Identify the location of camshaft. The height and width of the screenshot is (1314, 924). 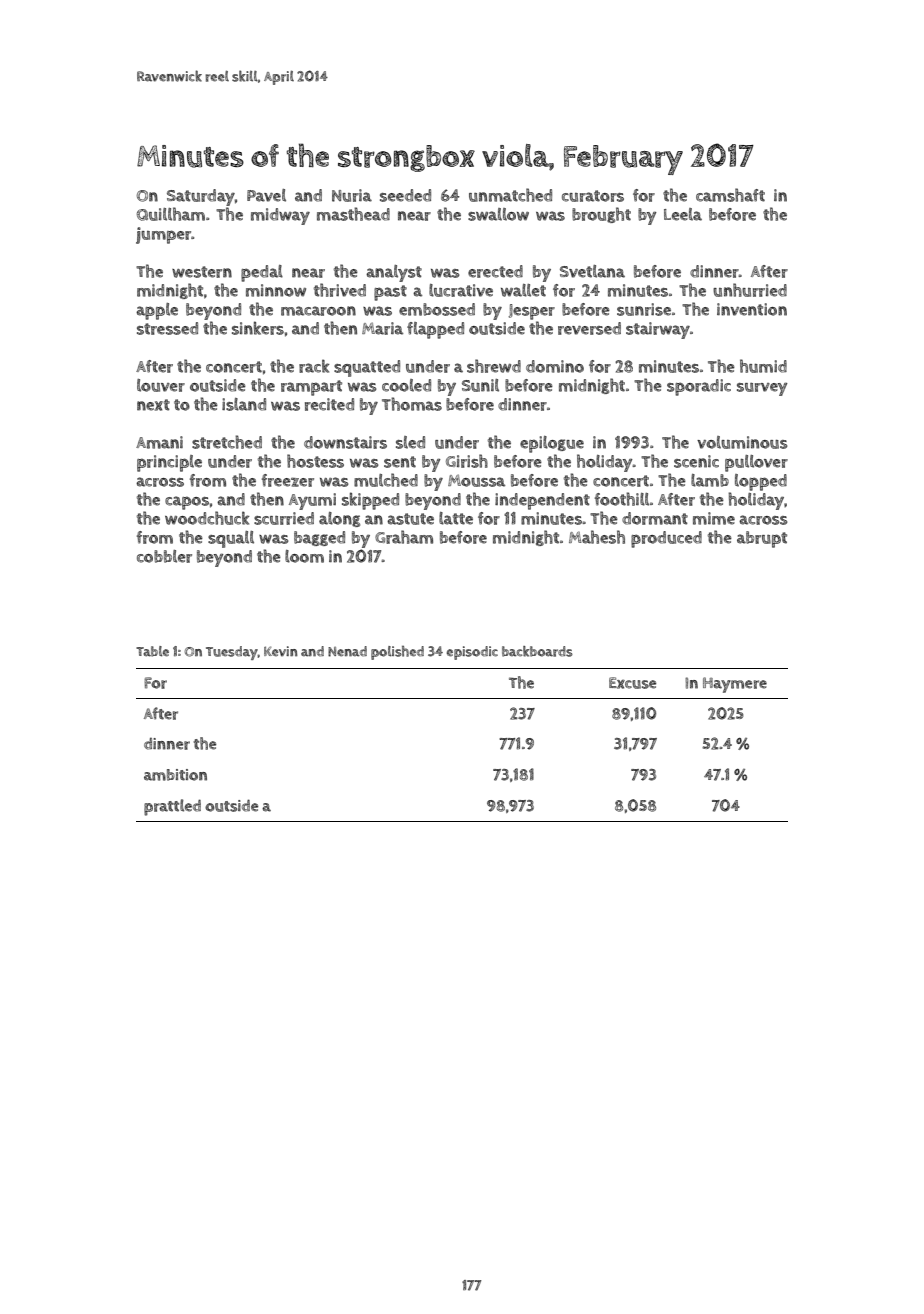
(730, 195).
